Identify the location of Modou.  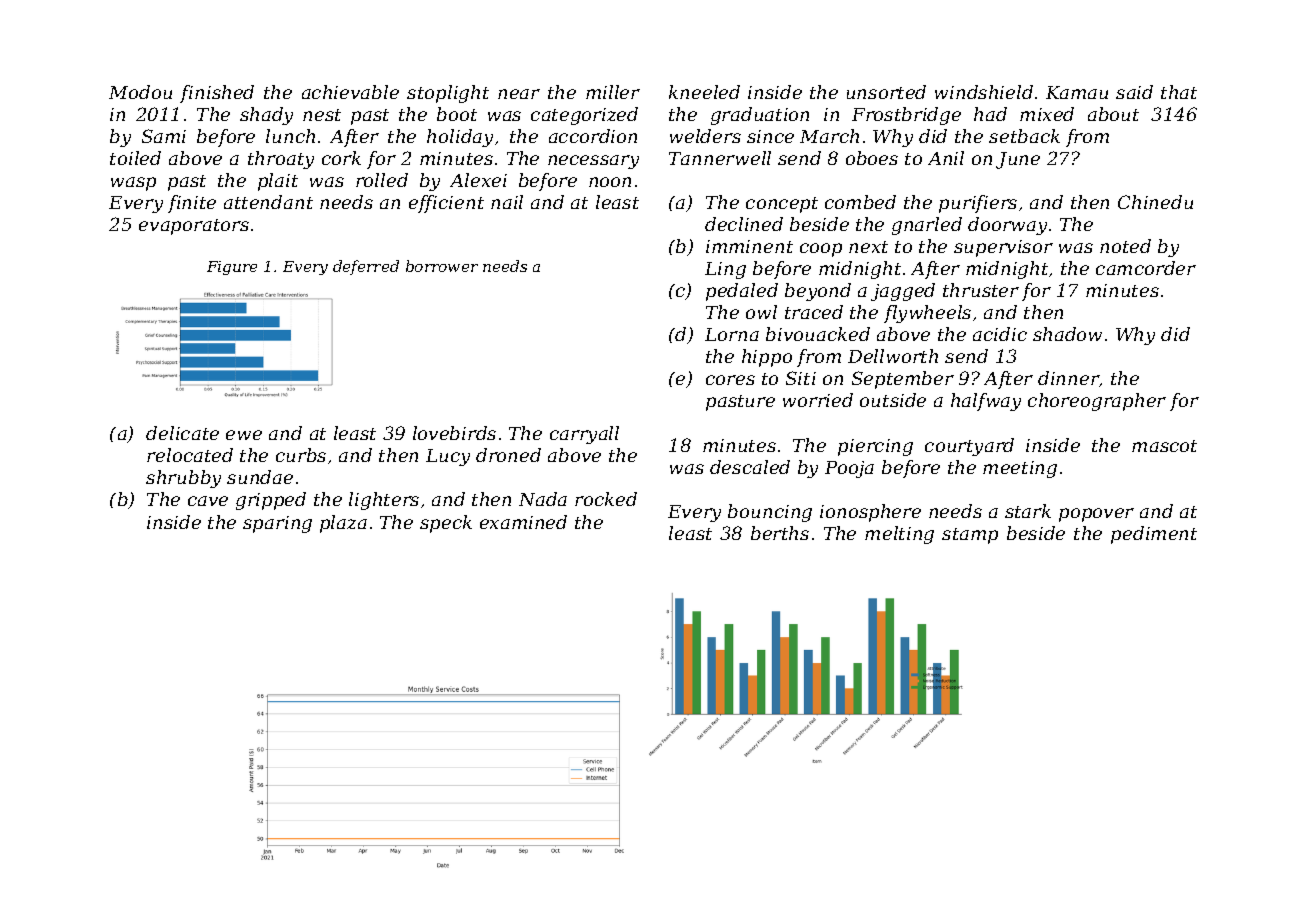
(140, 92).
